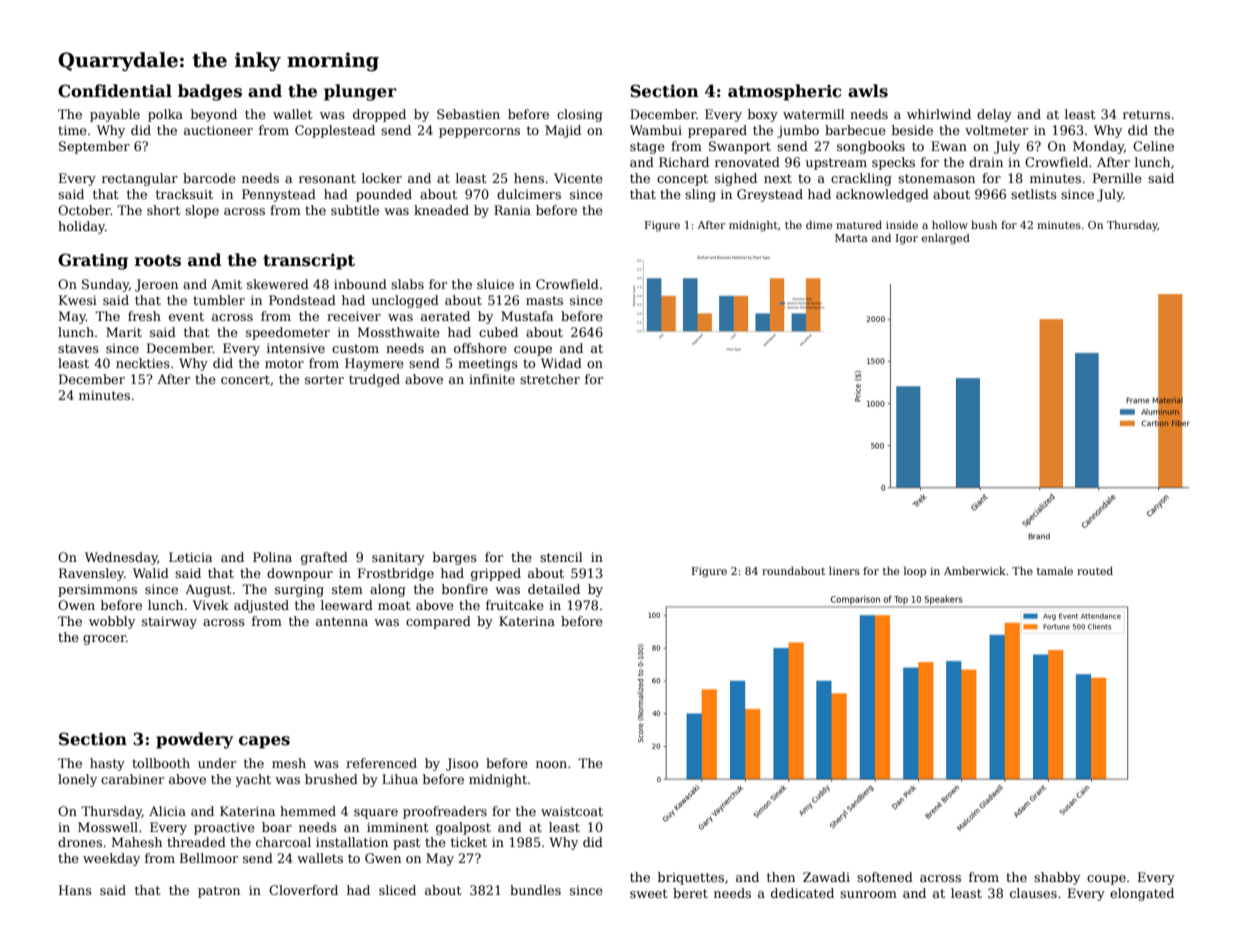 The width and height of the screenshot is (1233, 952). What do you see at coordinates (167, 811) in the screenshot?
I see `Alicia` at bounding box center [167, 811].
